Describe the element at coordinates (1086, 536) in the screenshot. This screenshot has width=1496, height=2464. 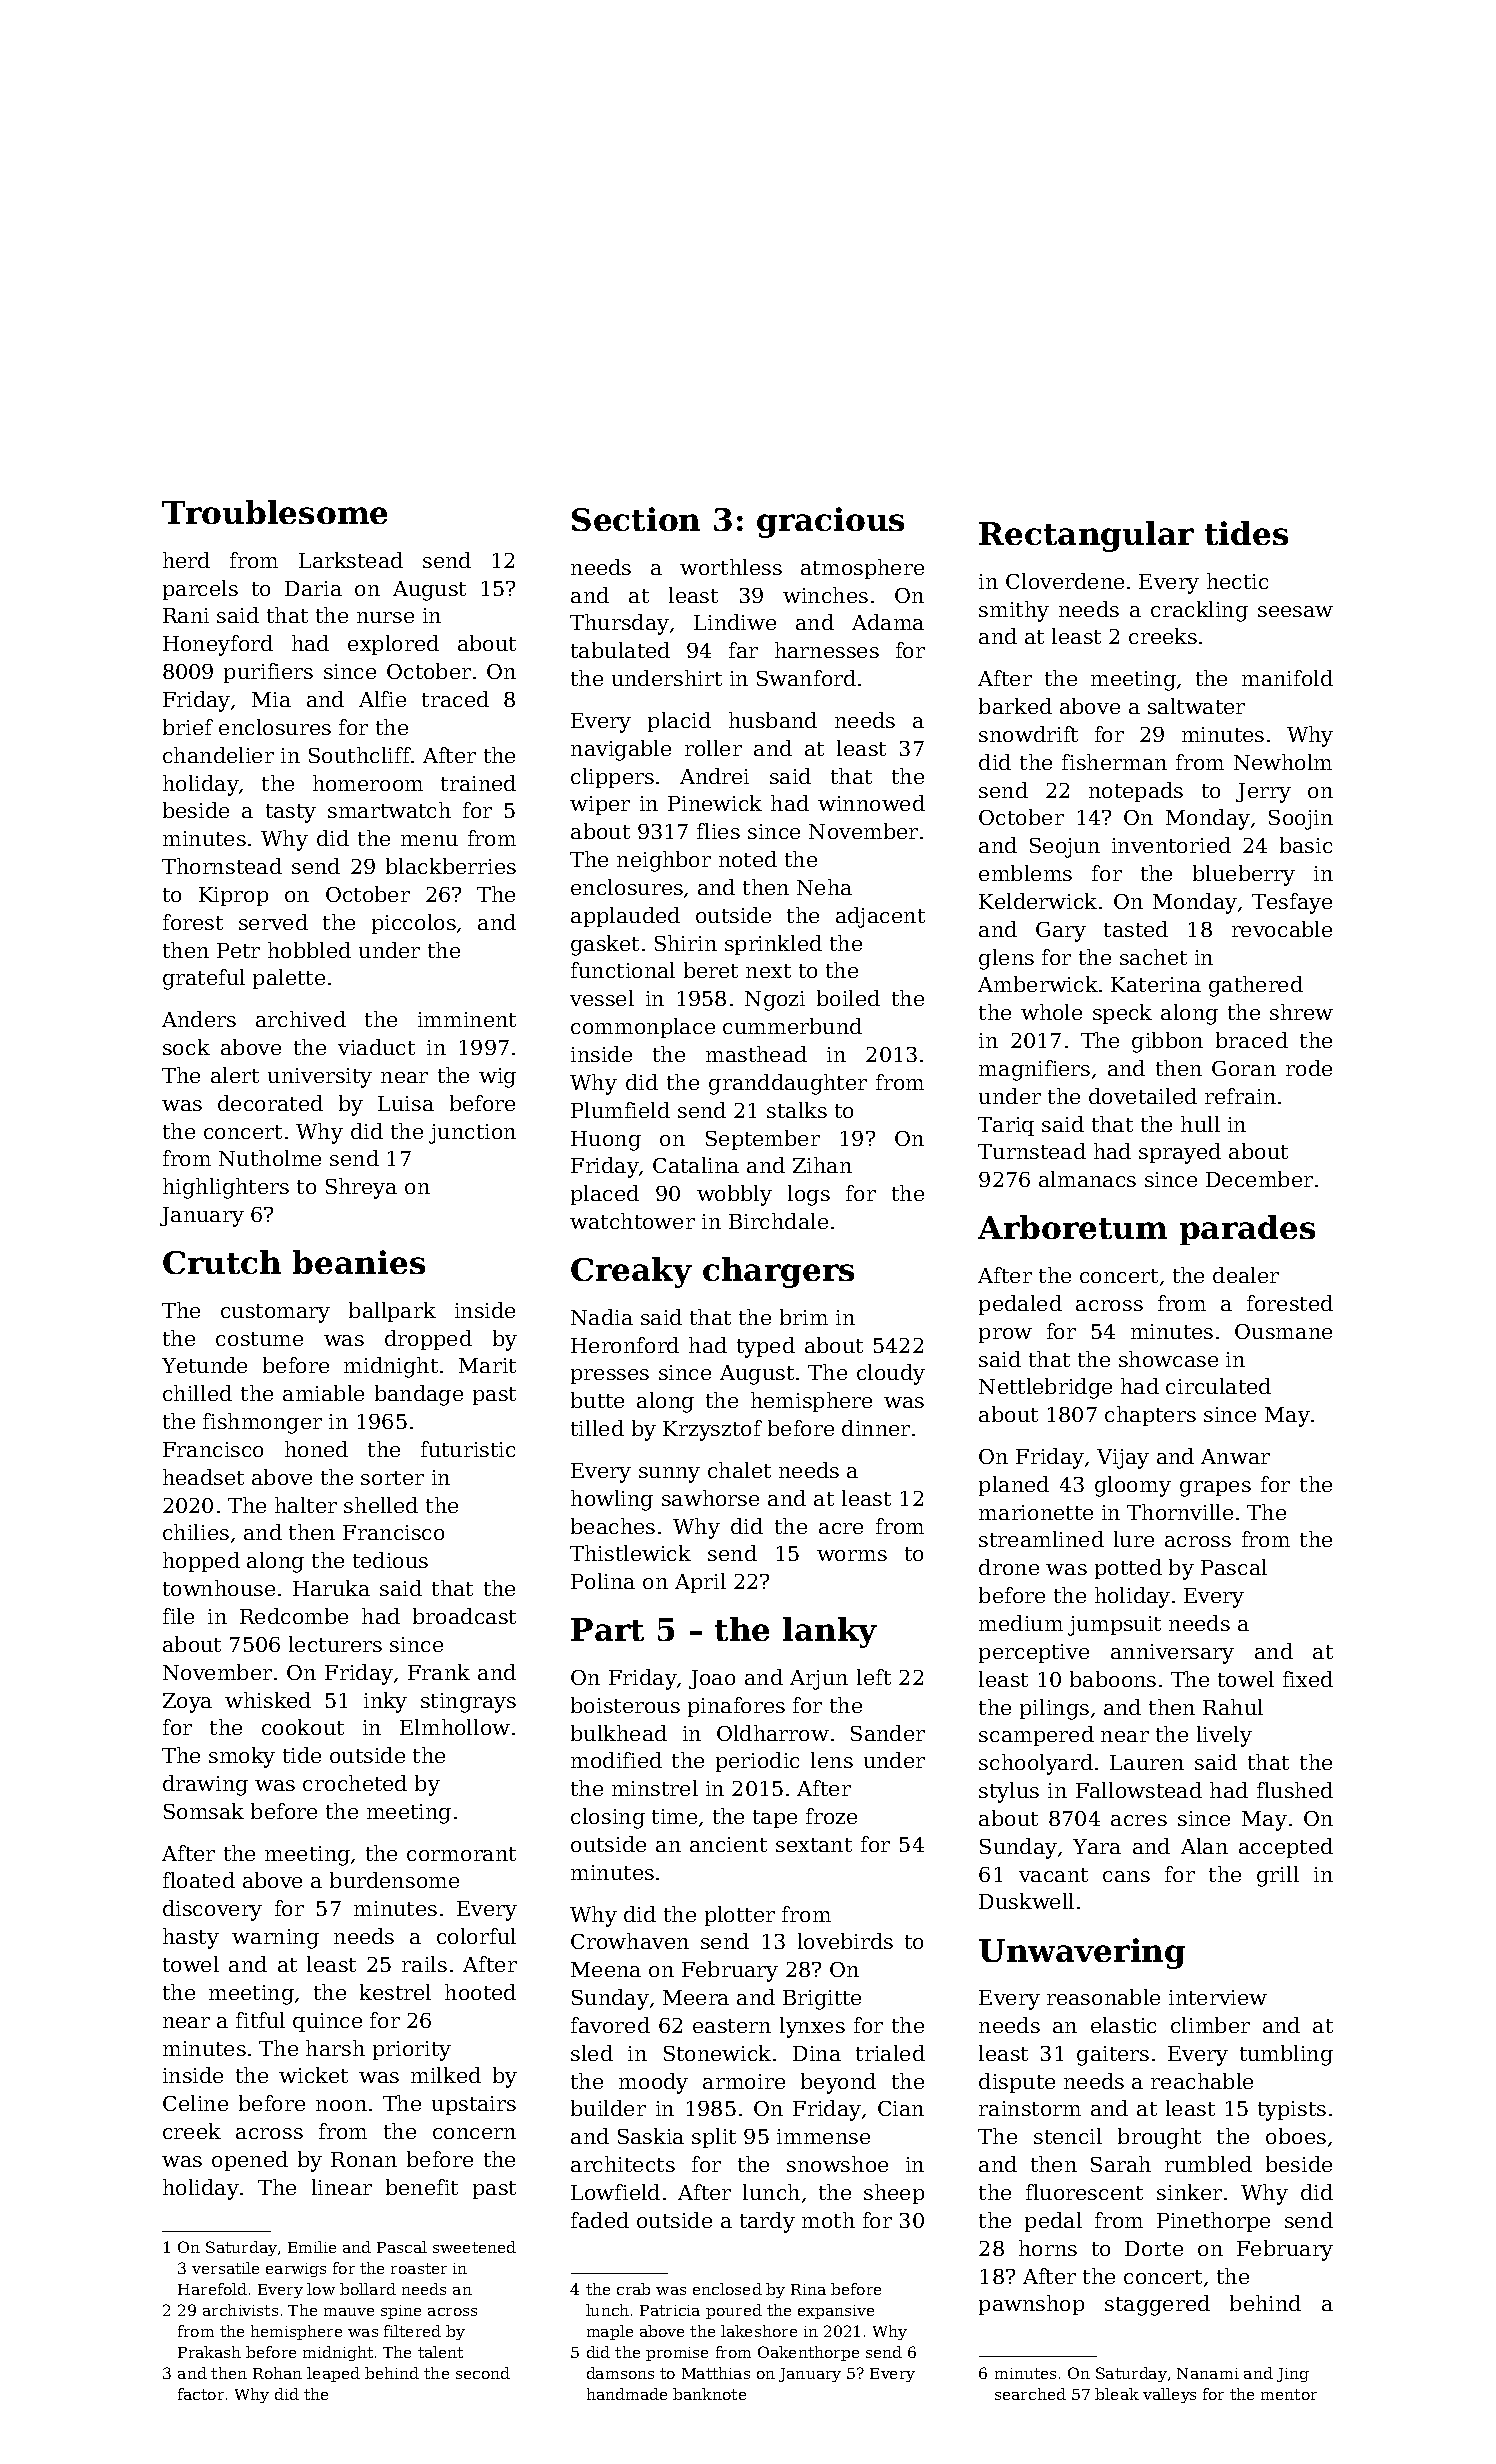
I see `Rectangular` at that location.
